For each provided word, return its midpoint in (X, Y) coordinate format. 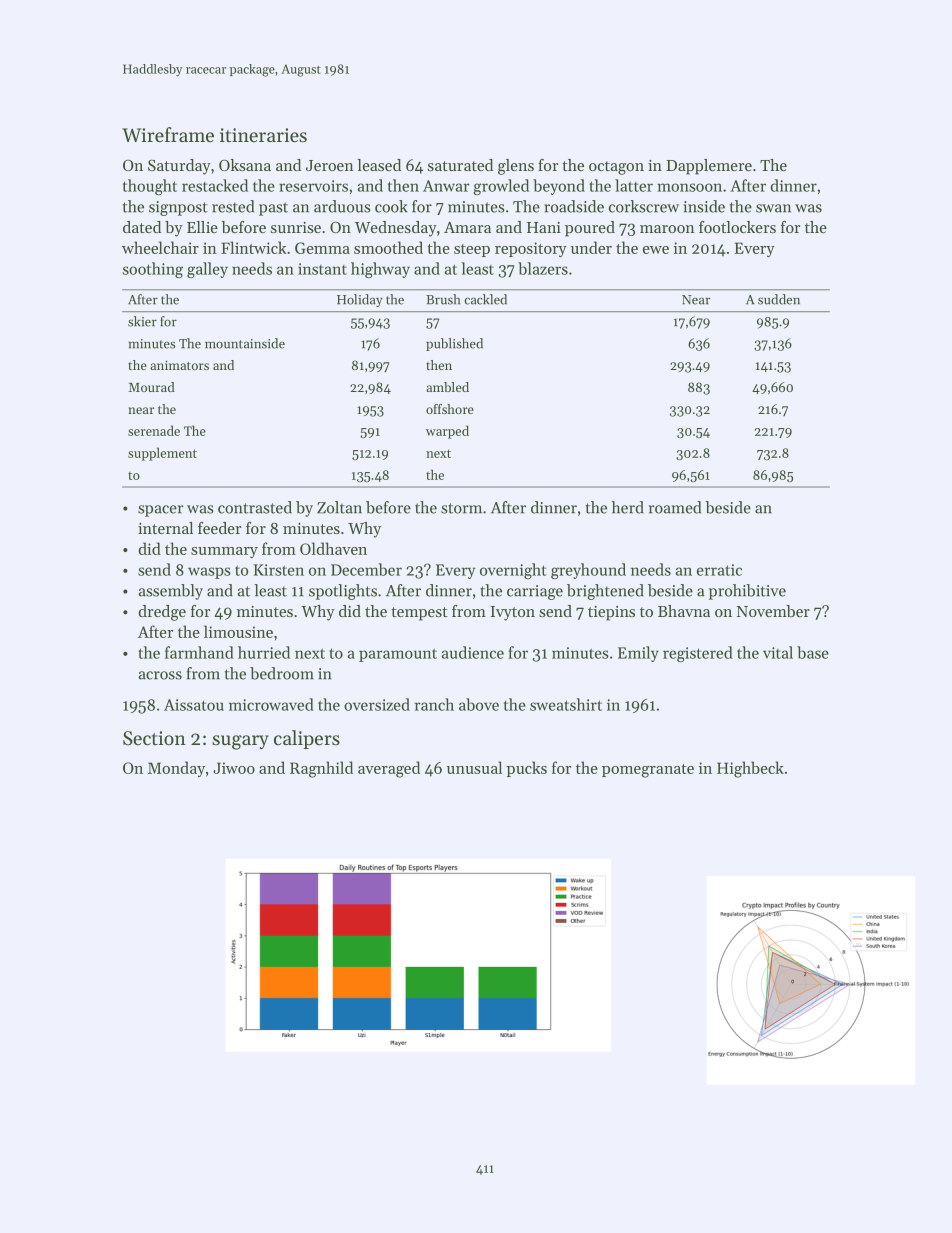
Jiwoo (234, 768)
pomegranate (648, 771)
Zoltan (339, 507)
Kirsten (279, 570)
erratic (719, 570)
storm (461, 508)
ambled (447, 387)
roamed (675, 507)
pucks (527, 769)
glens (516, 167)
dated (142, 227)
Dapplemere (709, 167)
